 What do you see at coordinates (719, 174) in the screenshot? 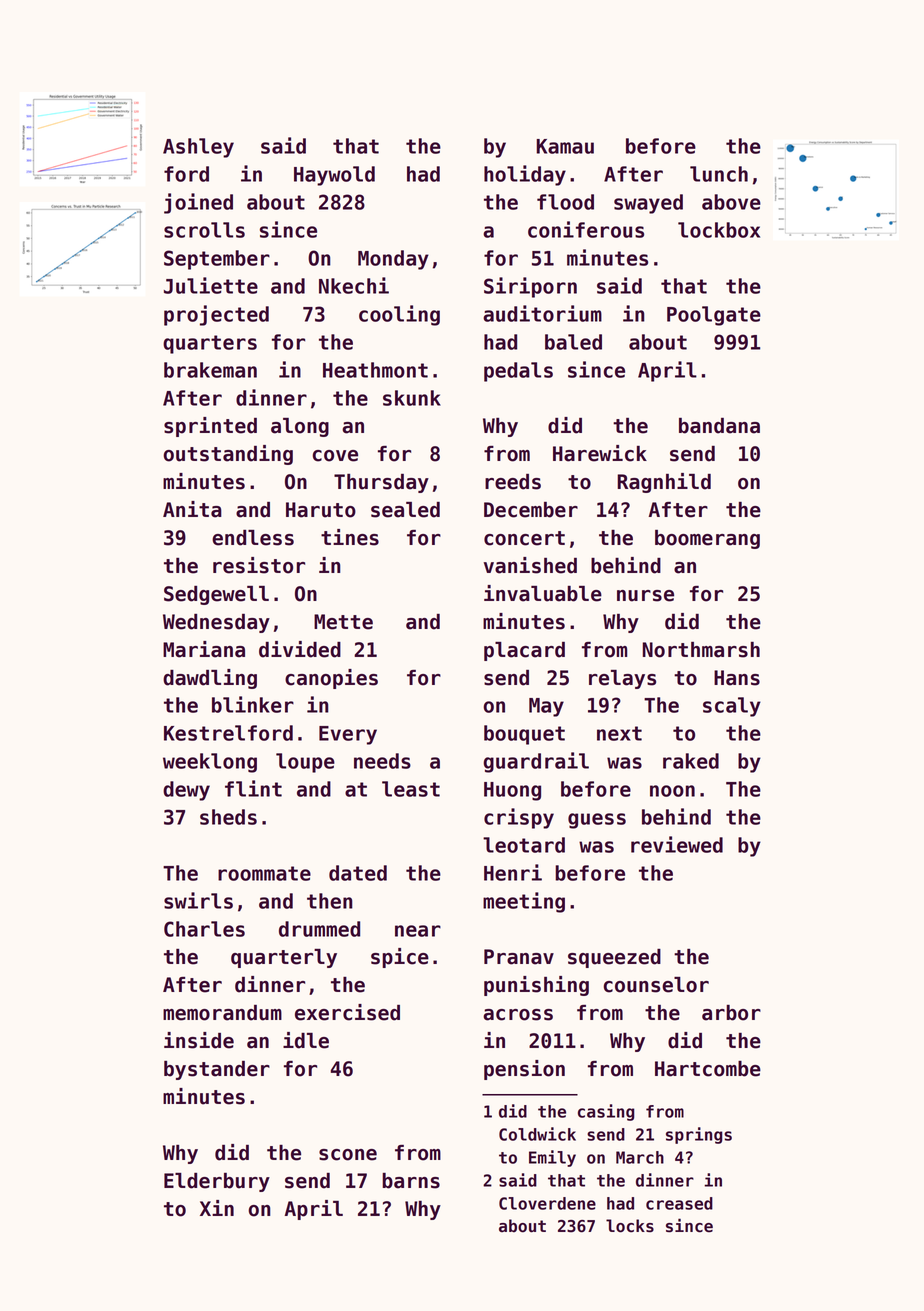
I see `lunch` at bounding box center [719, 174].
